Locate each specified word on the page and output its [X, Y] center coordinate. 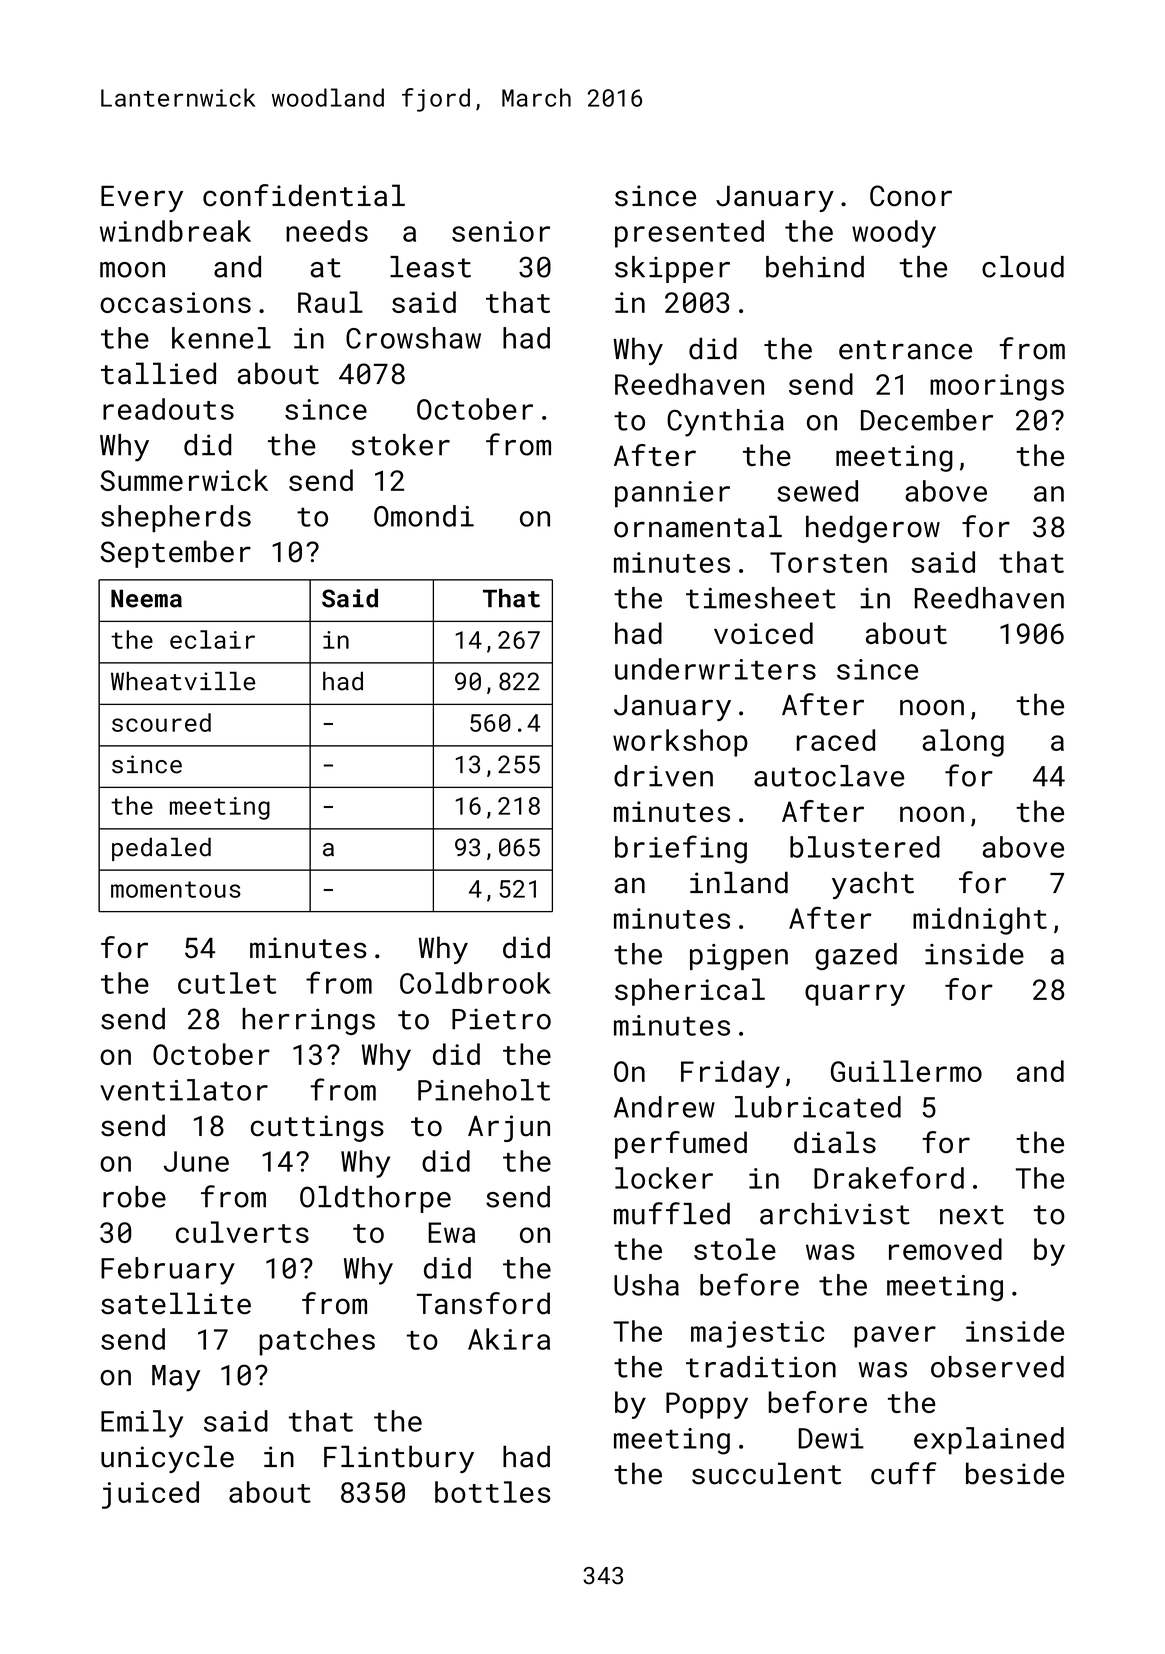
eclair [212, 639]
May [176, 1378]
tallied [158, 373]
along [963, 743]
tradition [761, 1367]
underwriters [715, 669]
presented [689, 234]
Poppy [707, 1405]
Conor [911, 196]
